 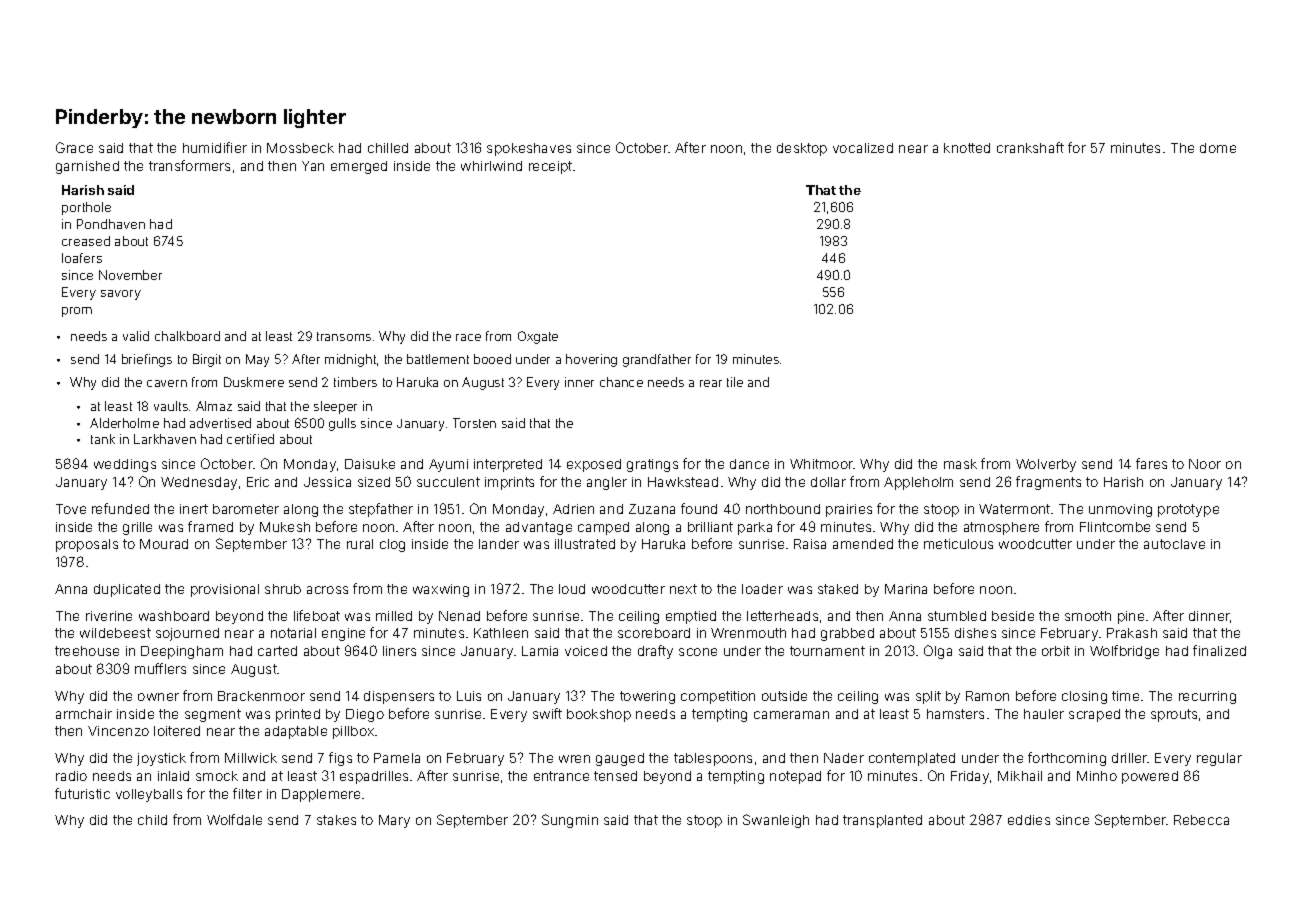 I want to click on segment, so click(x=213, y=715).
